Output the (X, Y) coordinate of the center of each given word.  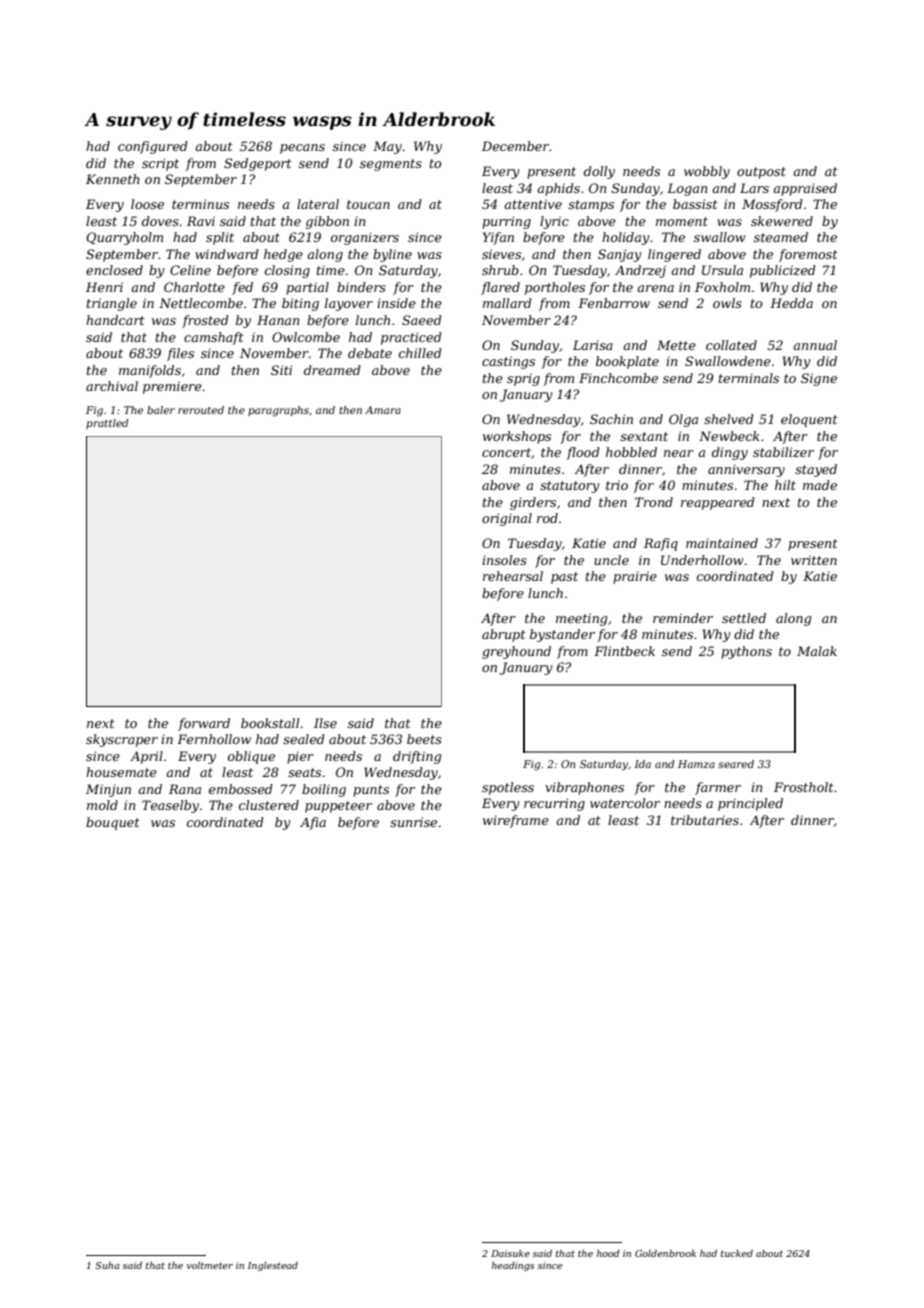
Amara (383, 410)
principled (750, 804)
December (516, 146)
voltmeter (210, 1265)
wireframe (516, 821)
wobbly (707, 172)
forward (204, 724)
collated (731, 345)
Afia (313, 823)
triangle (112, 304)
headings (513, 1266)
